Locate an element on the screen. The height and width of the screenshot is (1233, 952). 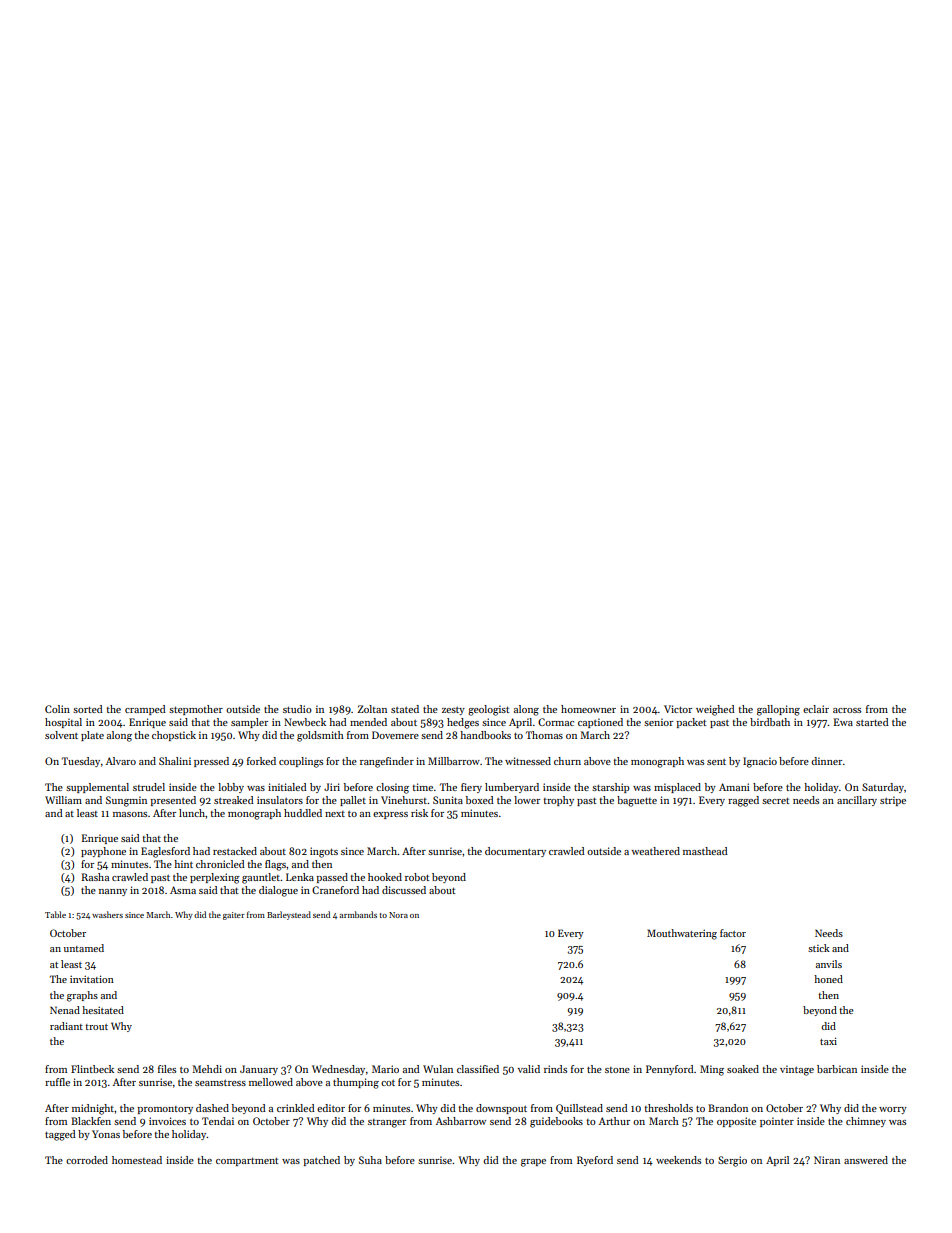
solvent is located at coordinates (61, 735).
